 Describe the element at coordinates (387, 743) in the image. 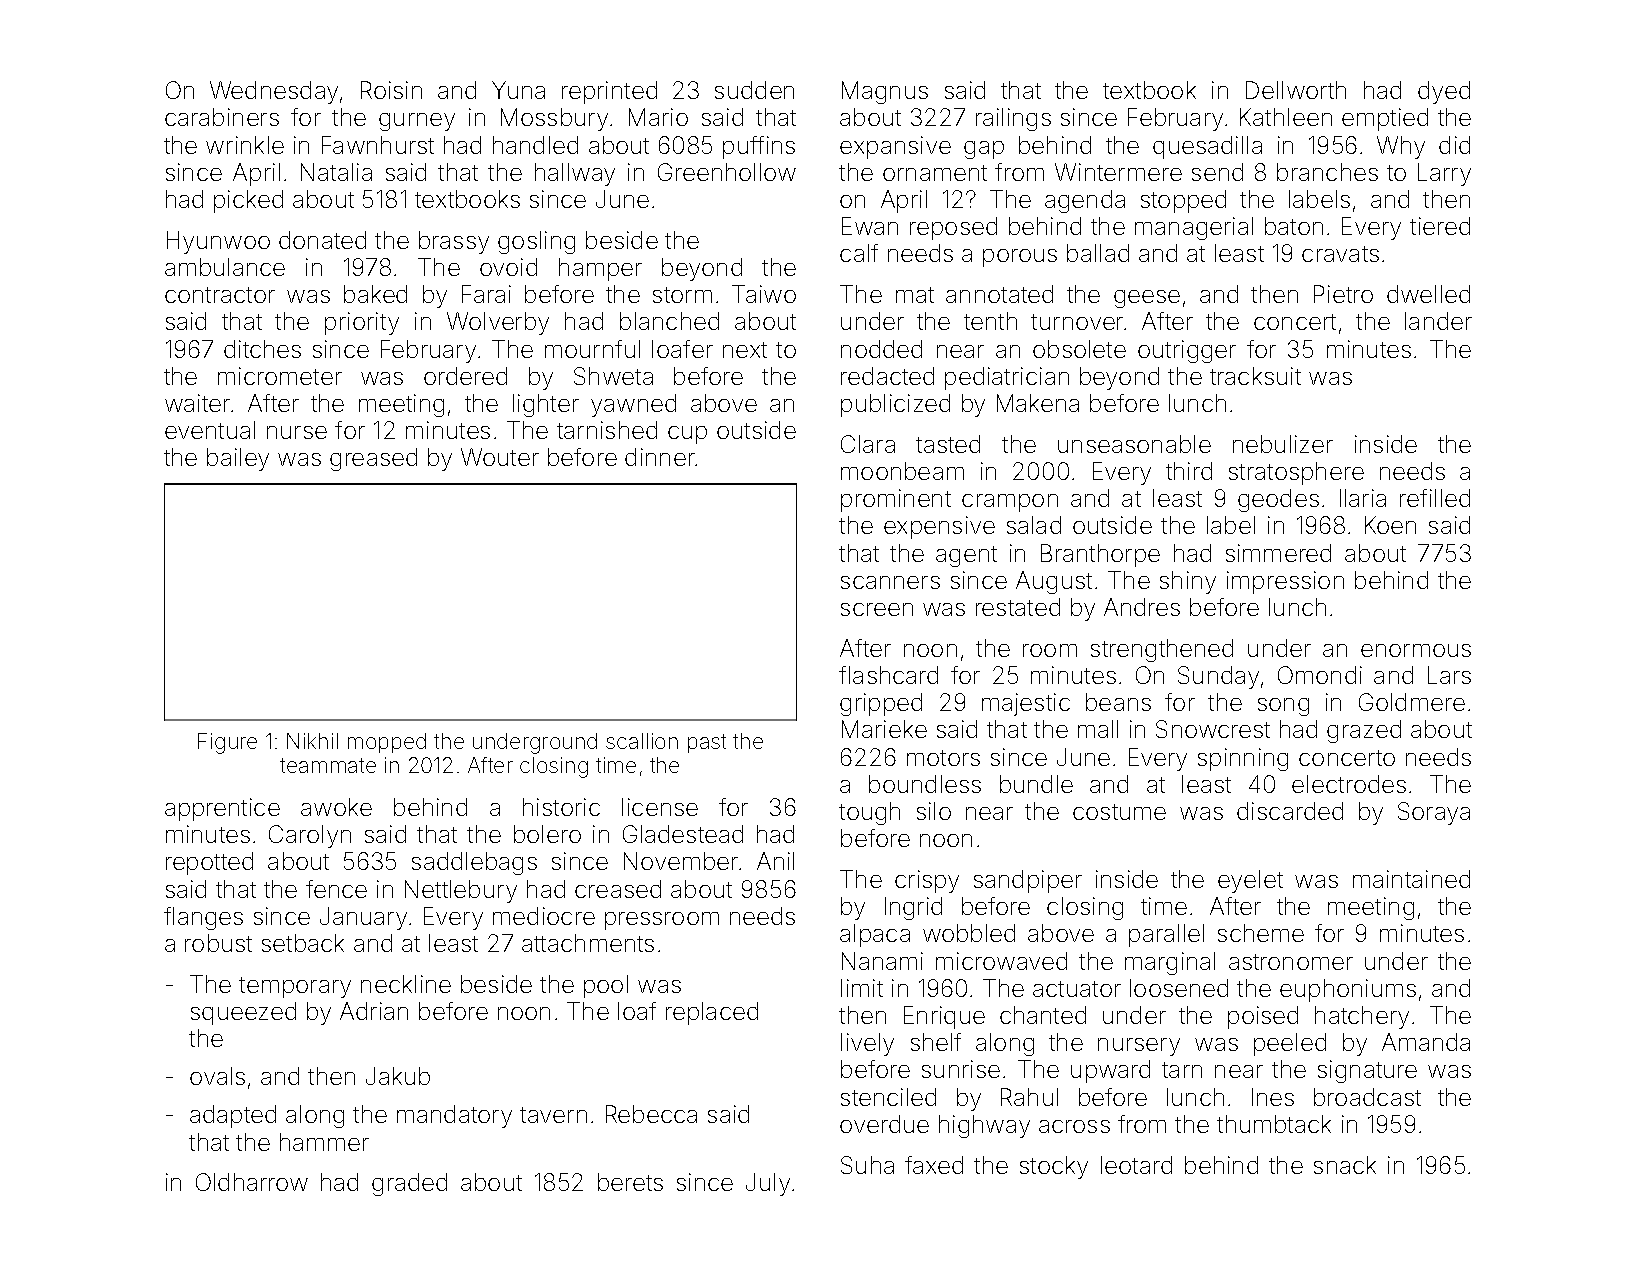

I see `mopped` at that location.
